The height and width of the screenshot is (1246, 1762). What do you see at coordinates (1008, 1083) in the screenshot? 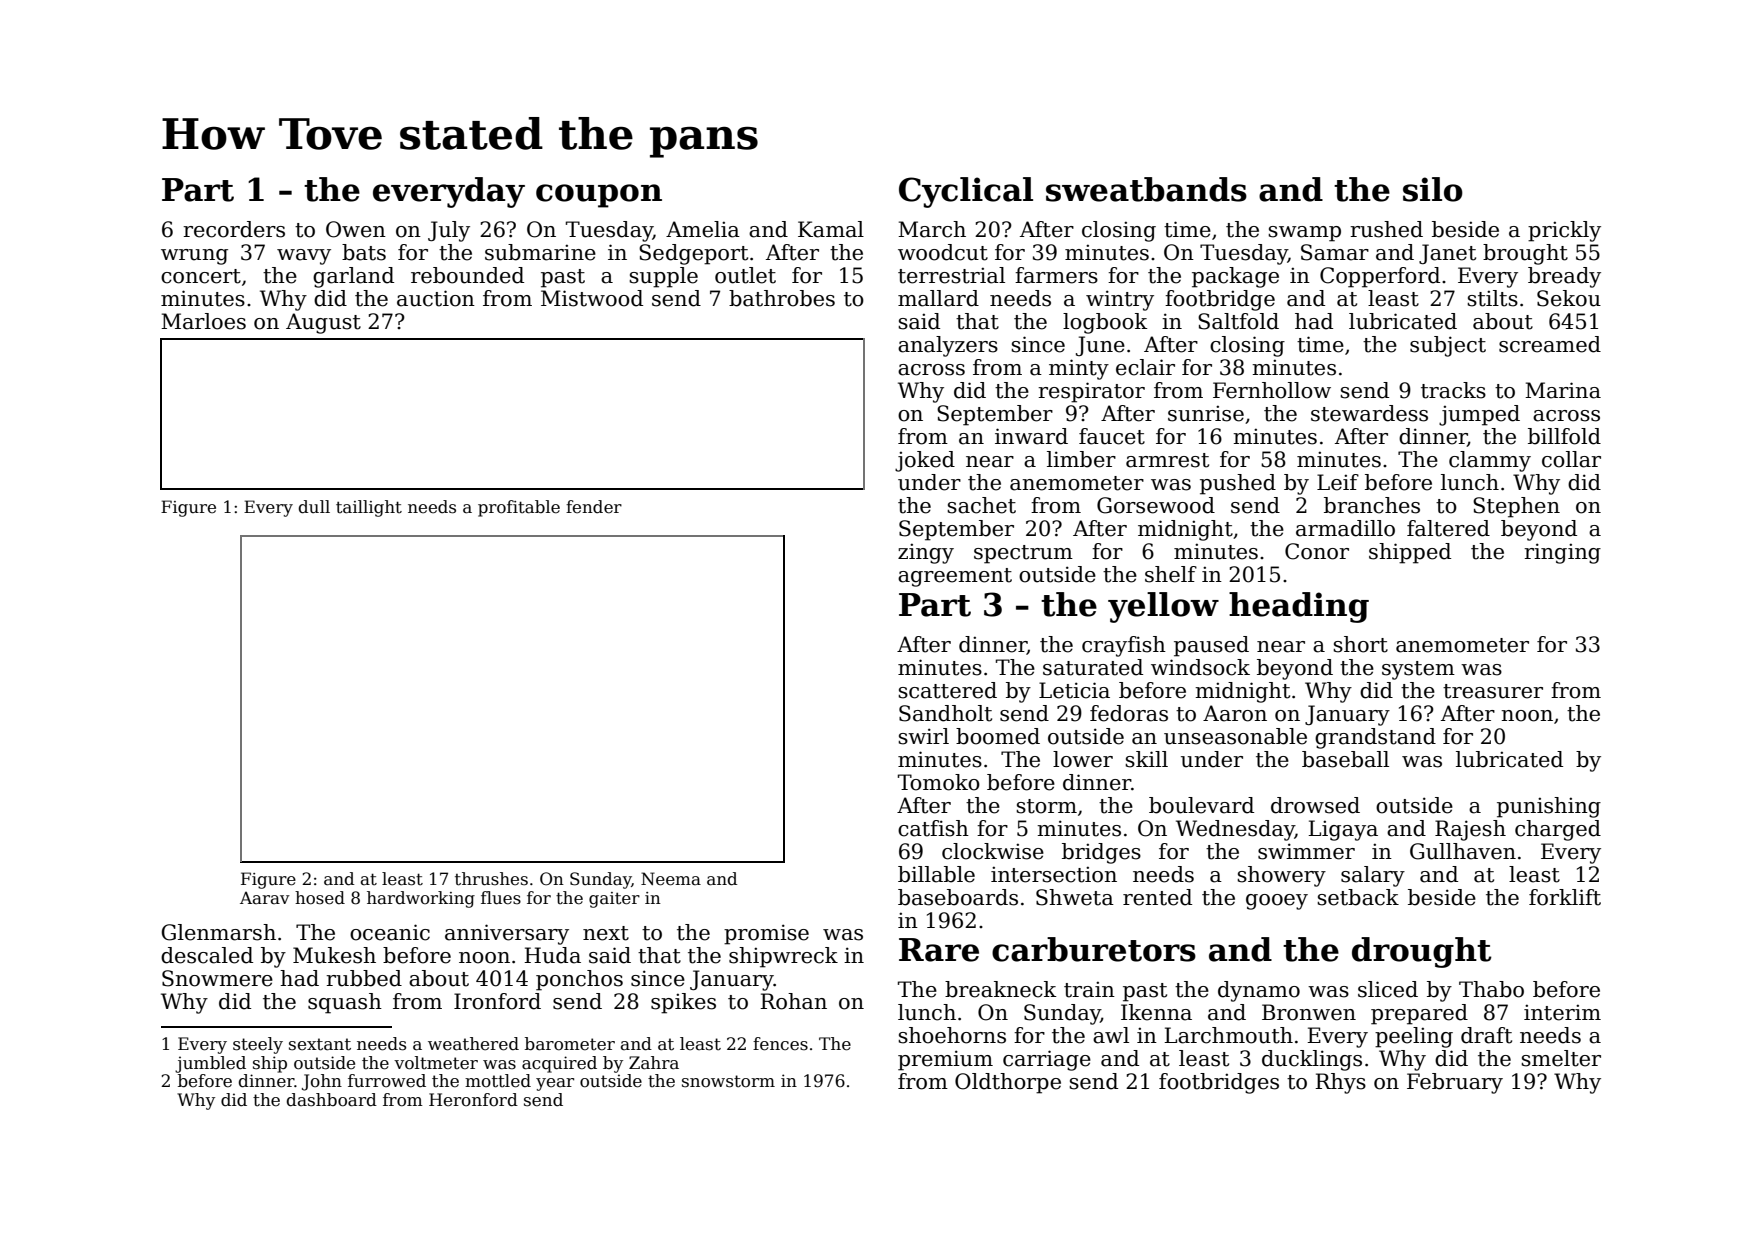
I see `Oldthorpe` at bounding box center [1008, 1083].
